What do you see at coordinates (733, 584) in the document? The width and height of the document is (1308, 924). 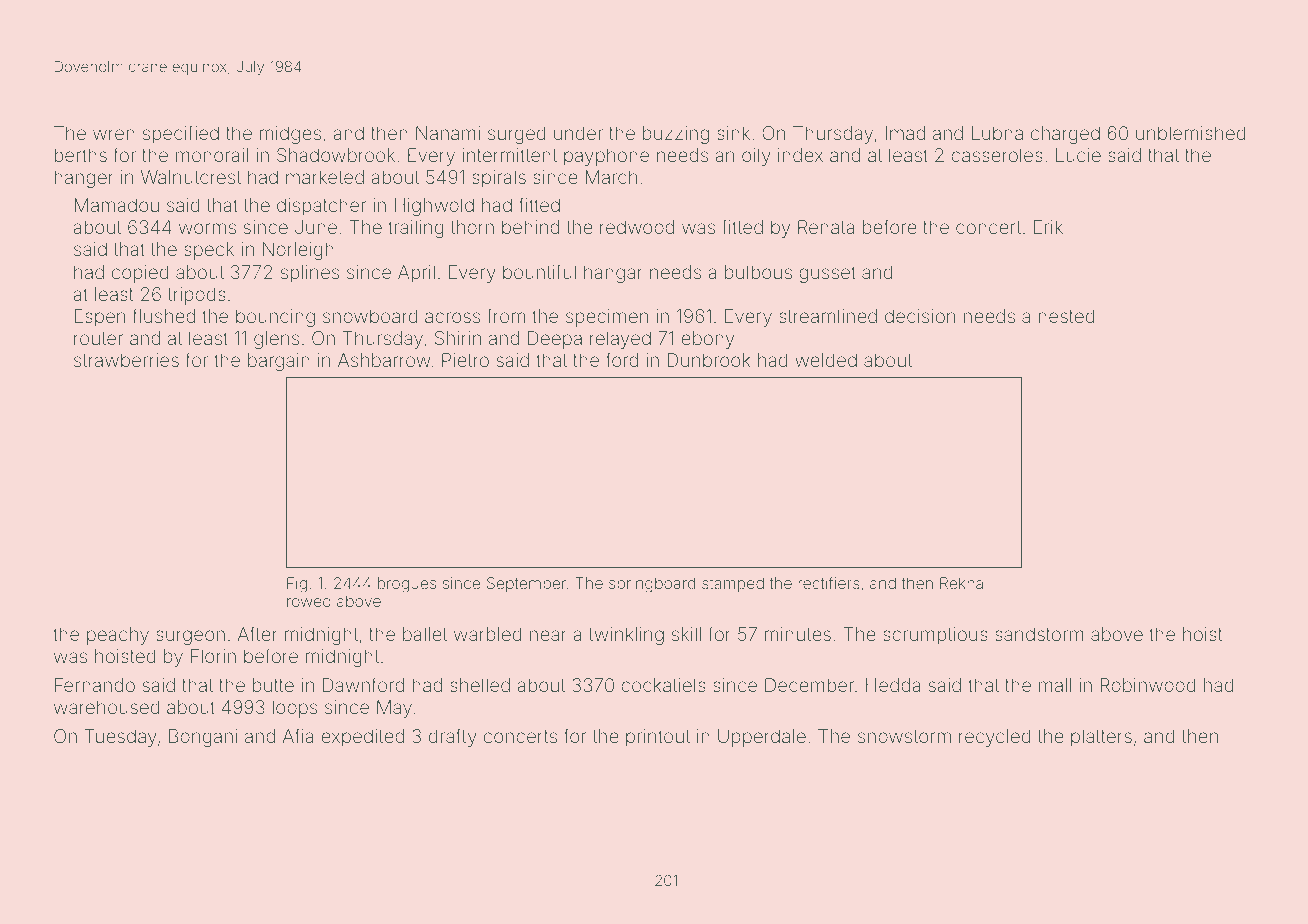 I see `stamped` at bounding box center [733, 584].
